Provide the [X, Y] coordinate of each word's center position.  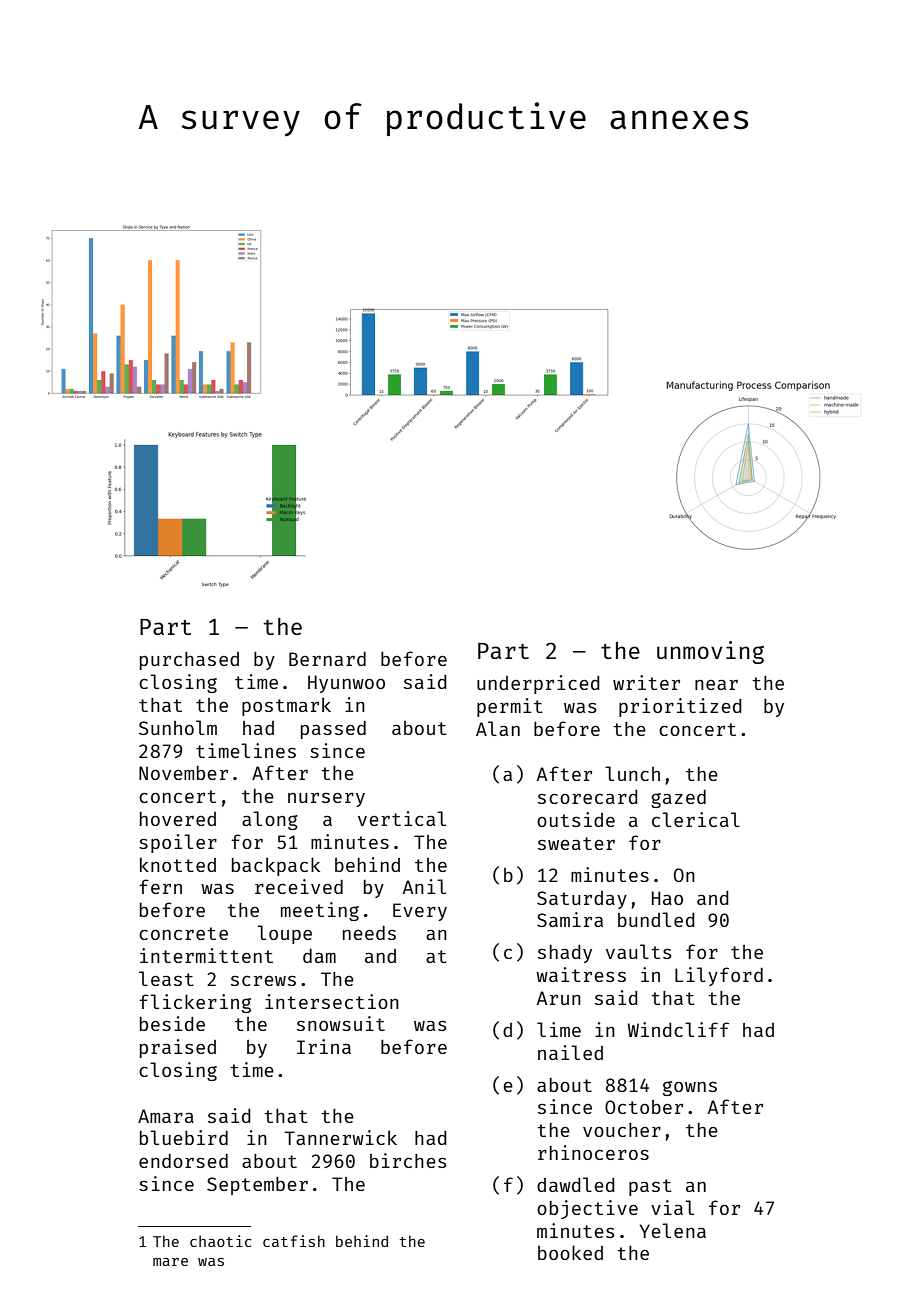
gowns [690, 1088]
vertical [402, 818]
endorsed [183, 1161]
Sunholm [178, 727]
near [716, 684]
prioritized [680, 707]
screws [263, 980]
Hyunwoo [346, 684]
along [270, 820]
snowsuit [341, 1023]
